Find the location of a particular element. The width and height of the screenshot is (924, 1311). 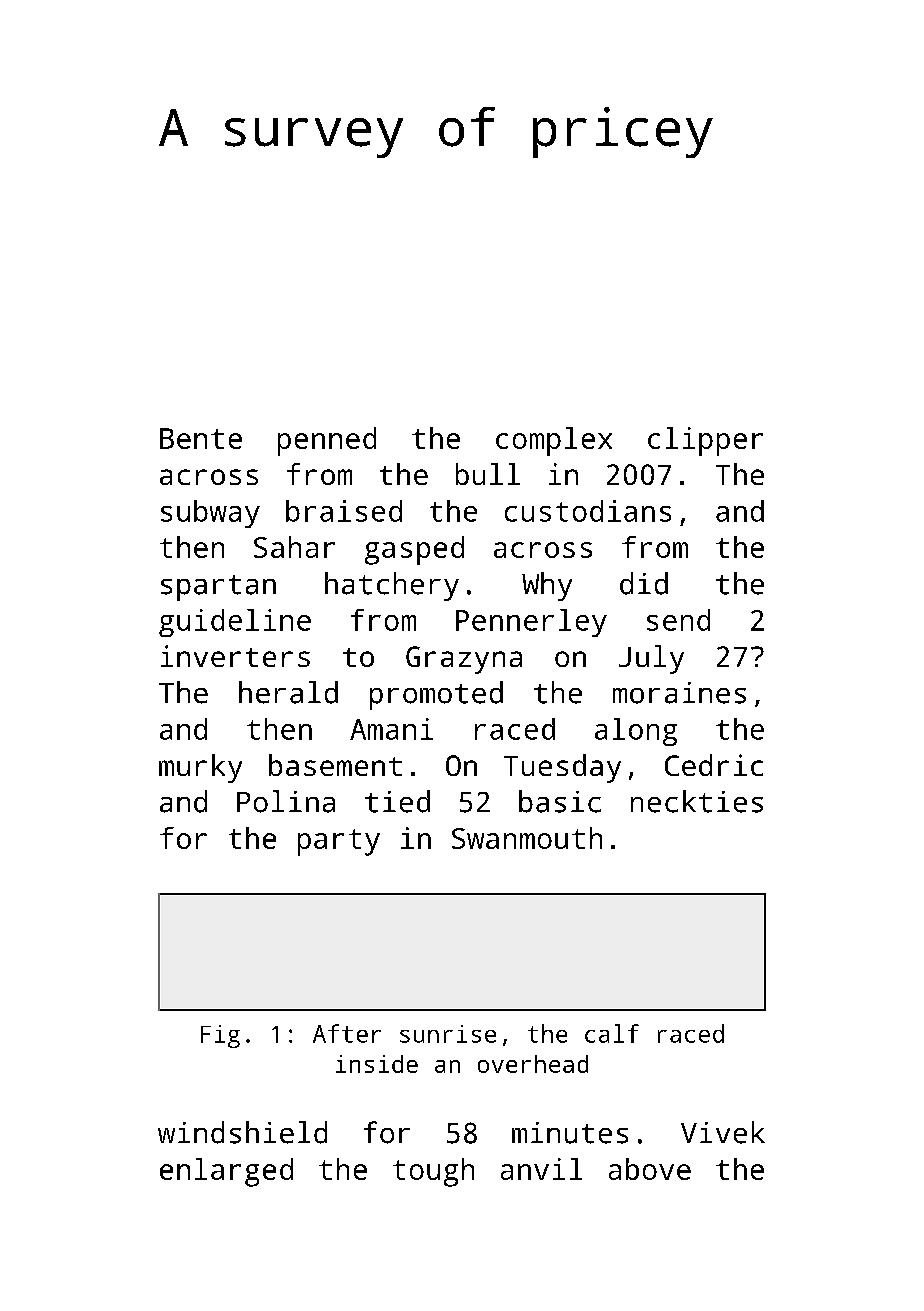

spartan is located at coordinates (218, 588).
